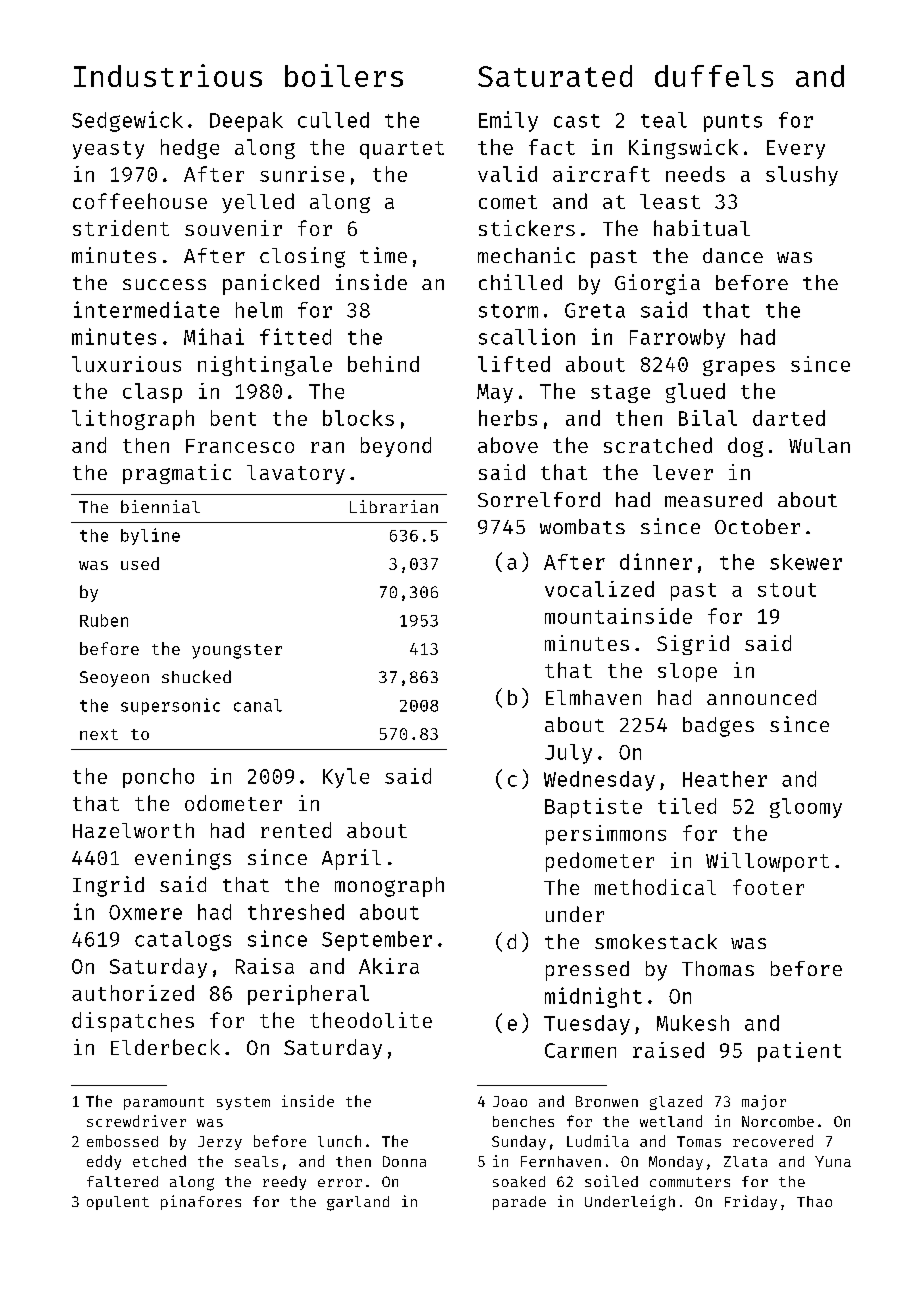  I want to click on Saturated, so click(555, 76).
